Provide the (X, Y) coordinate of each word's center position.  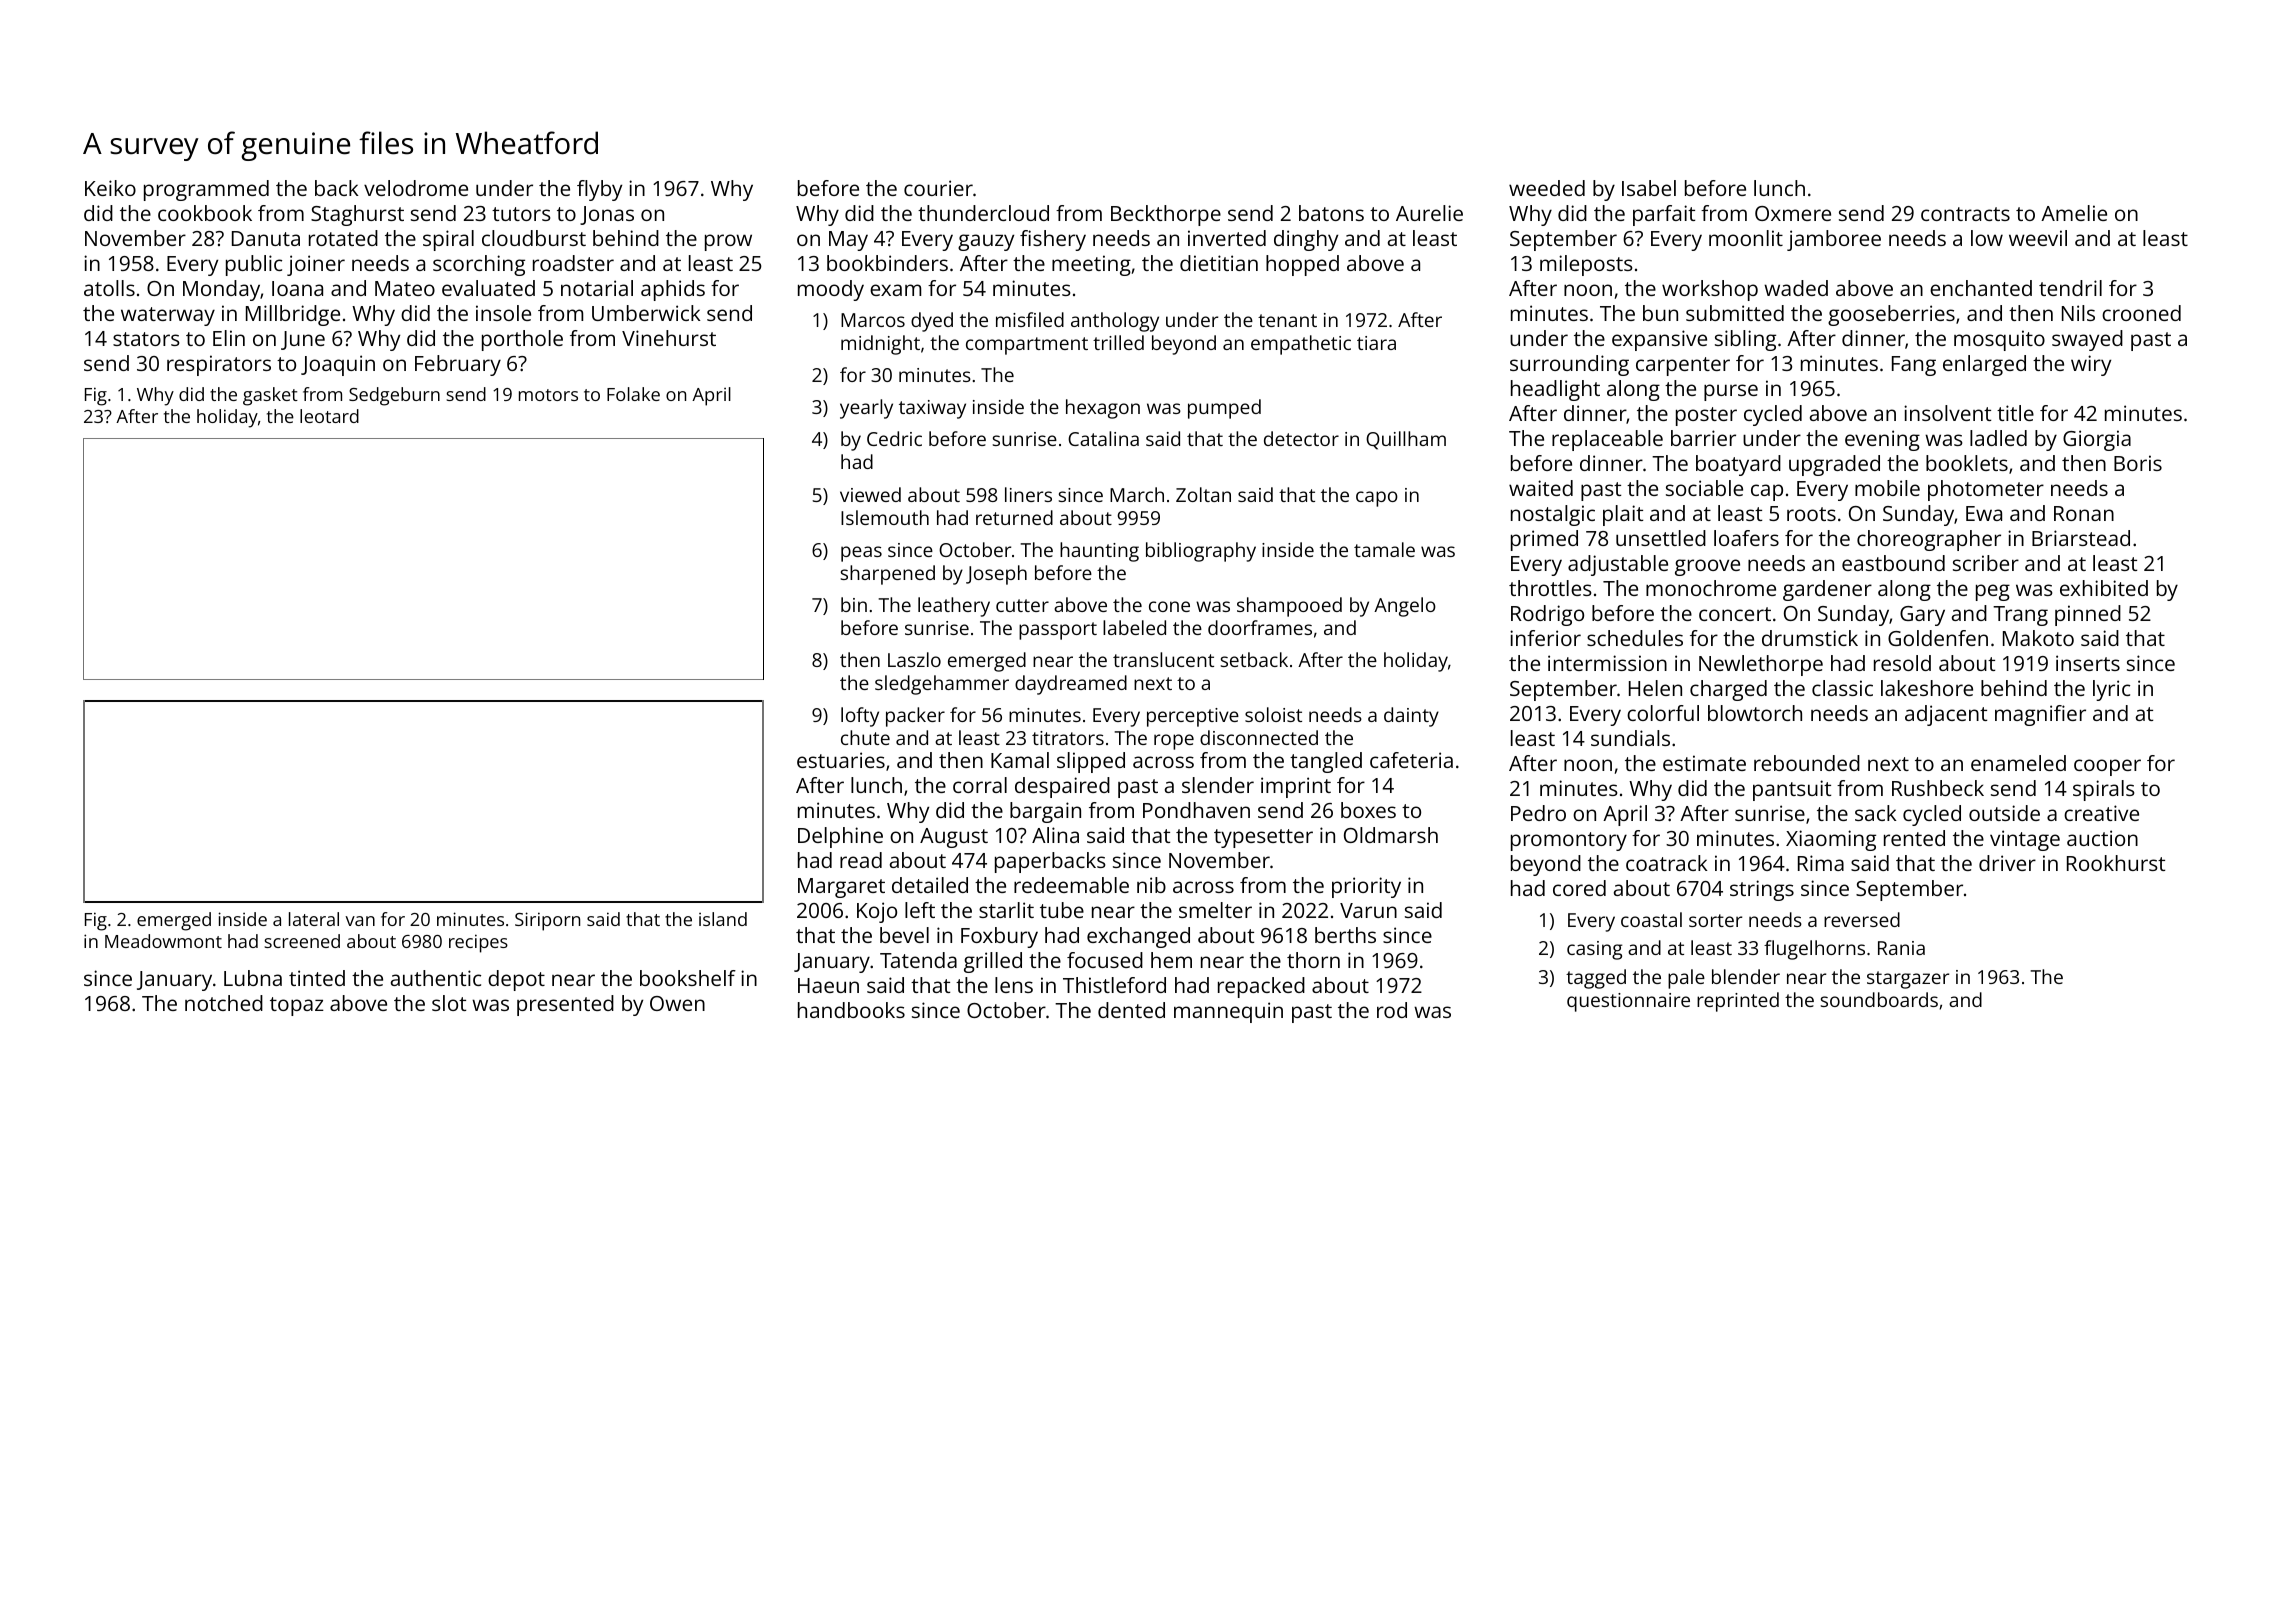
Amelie (2074, 213)
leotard (329, 416)
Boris (2138, 463)
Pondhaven (1196, 810)
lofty (860, 717)
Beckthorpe (1166, 215)
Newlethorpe (1761, 665)
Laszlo (914, 659)
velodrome (416, 188)
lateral (314, 919)
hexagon (1103, 409)
